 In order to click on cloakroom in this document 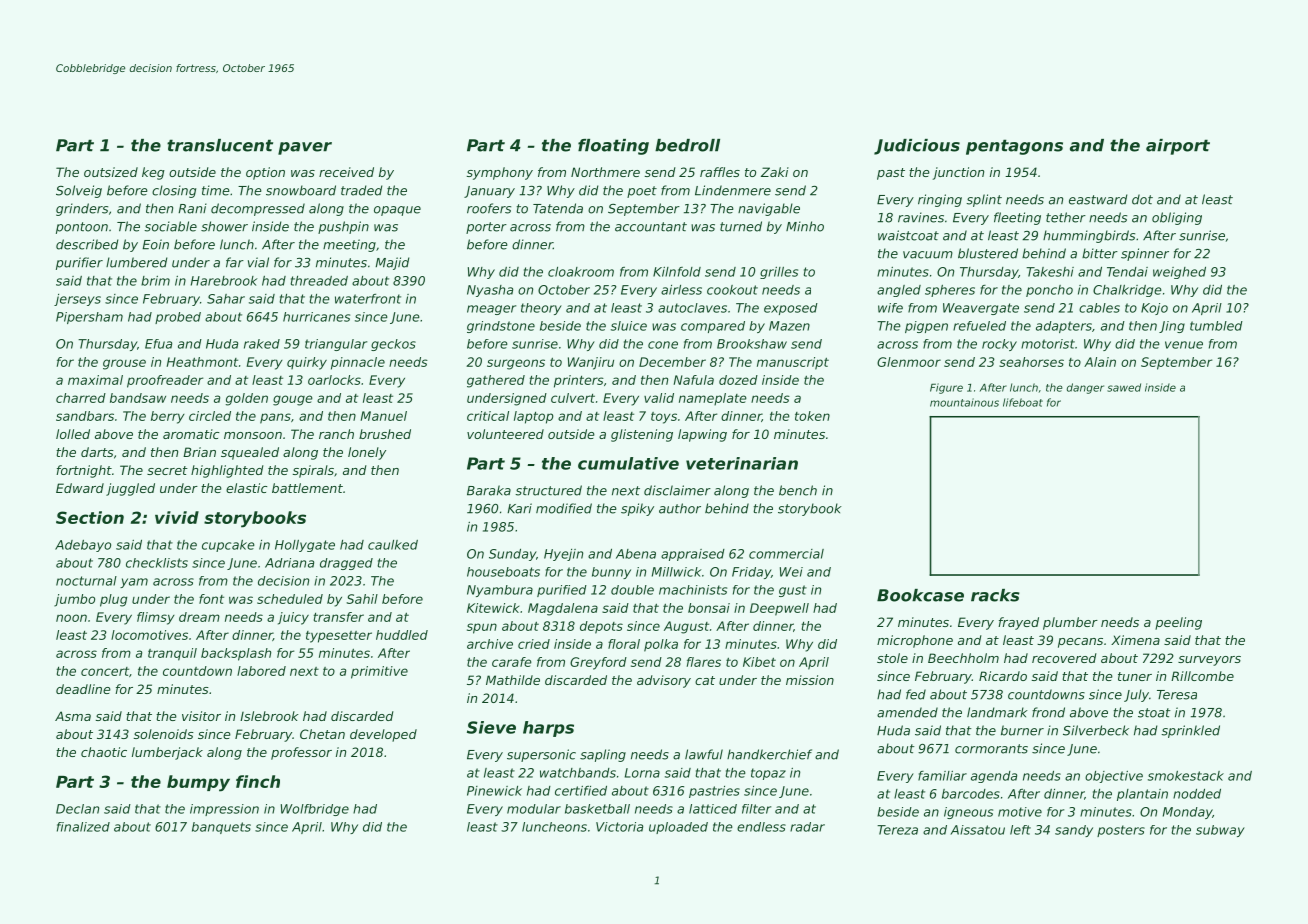, I will do `click(581, 272)`.
